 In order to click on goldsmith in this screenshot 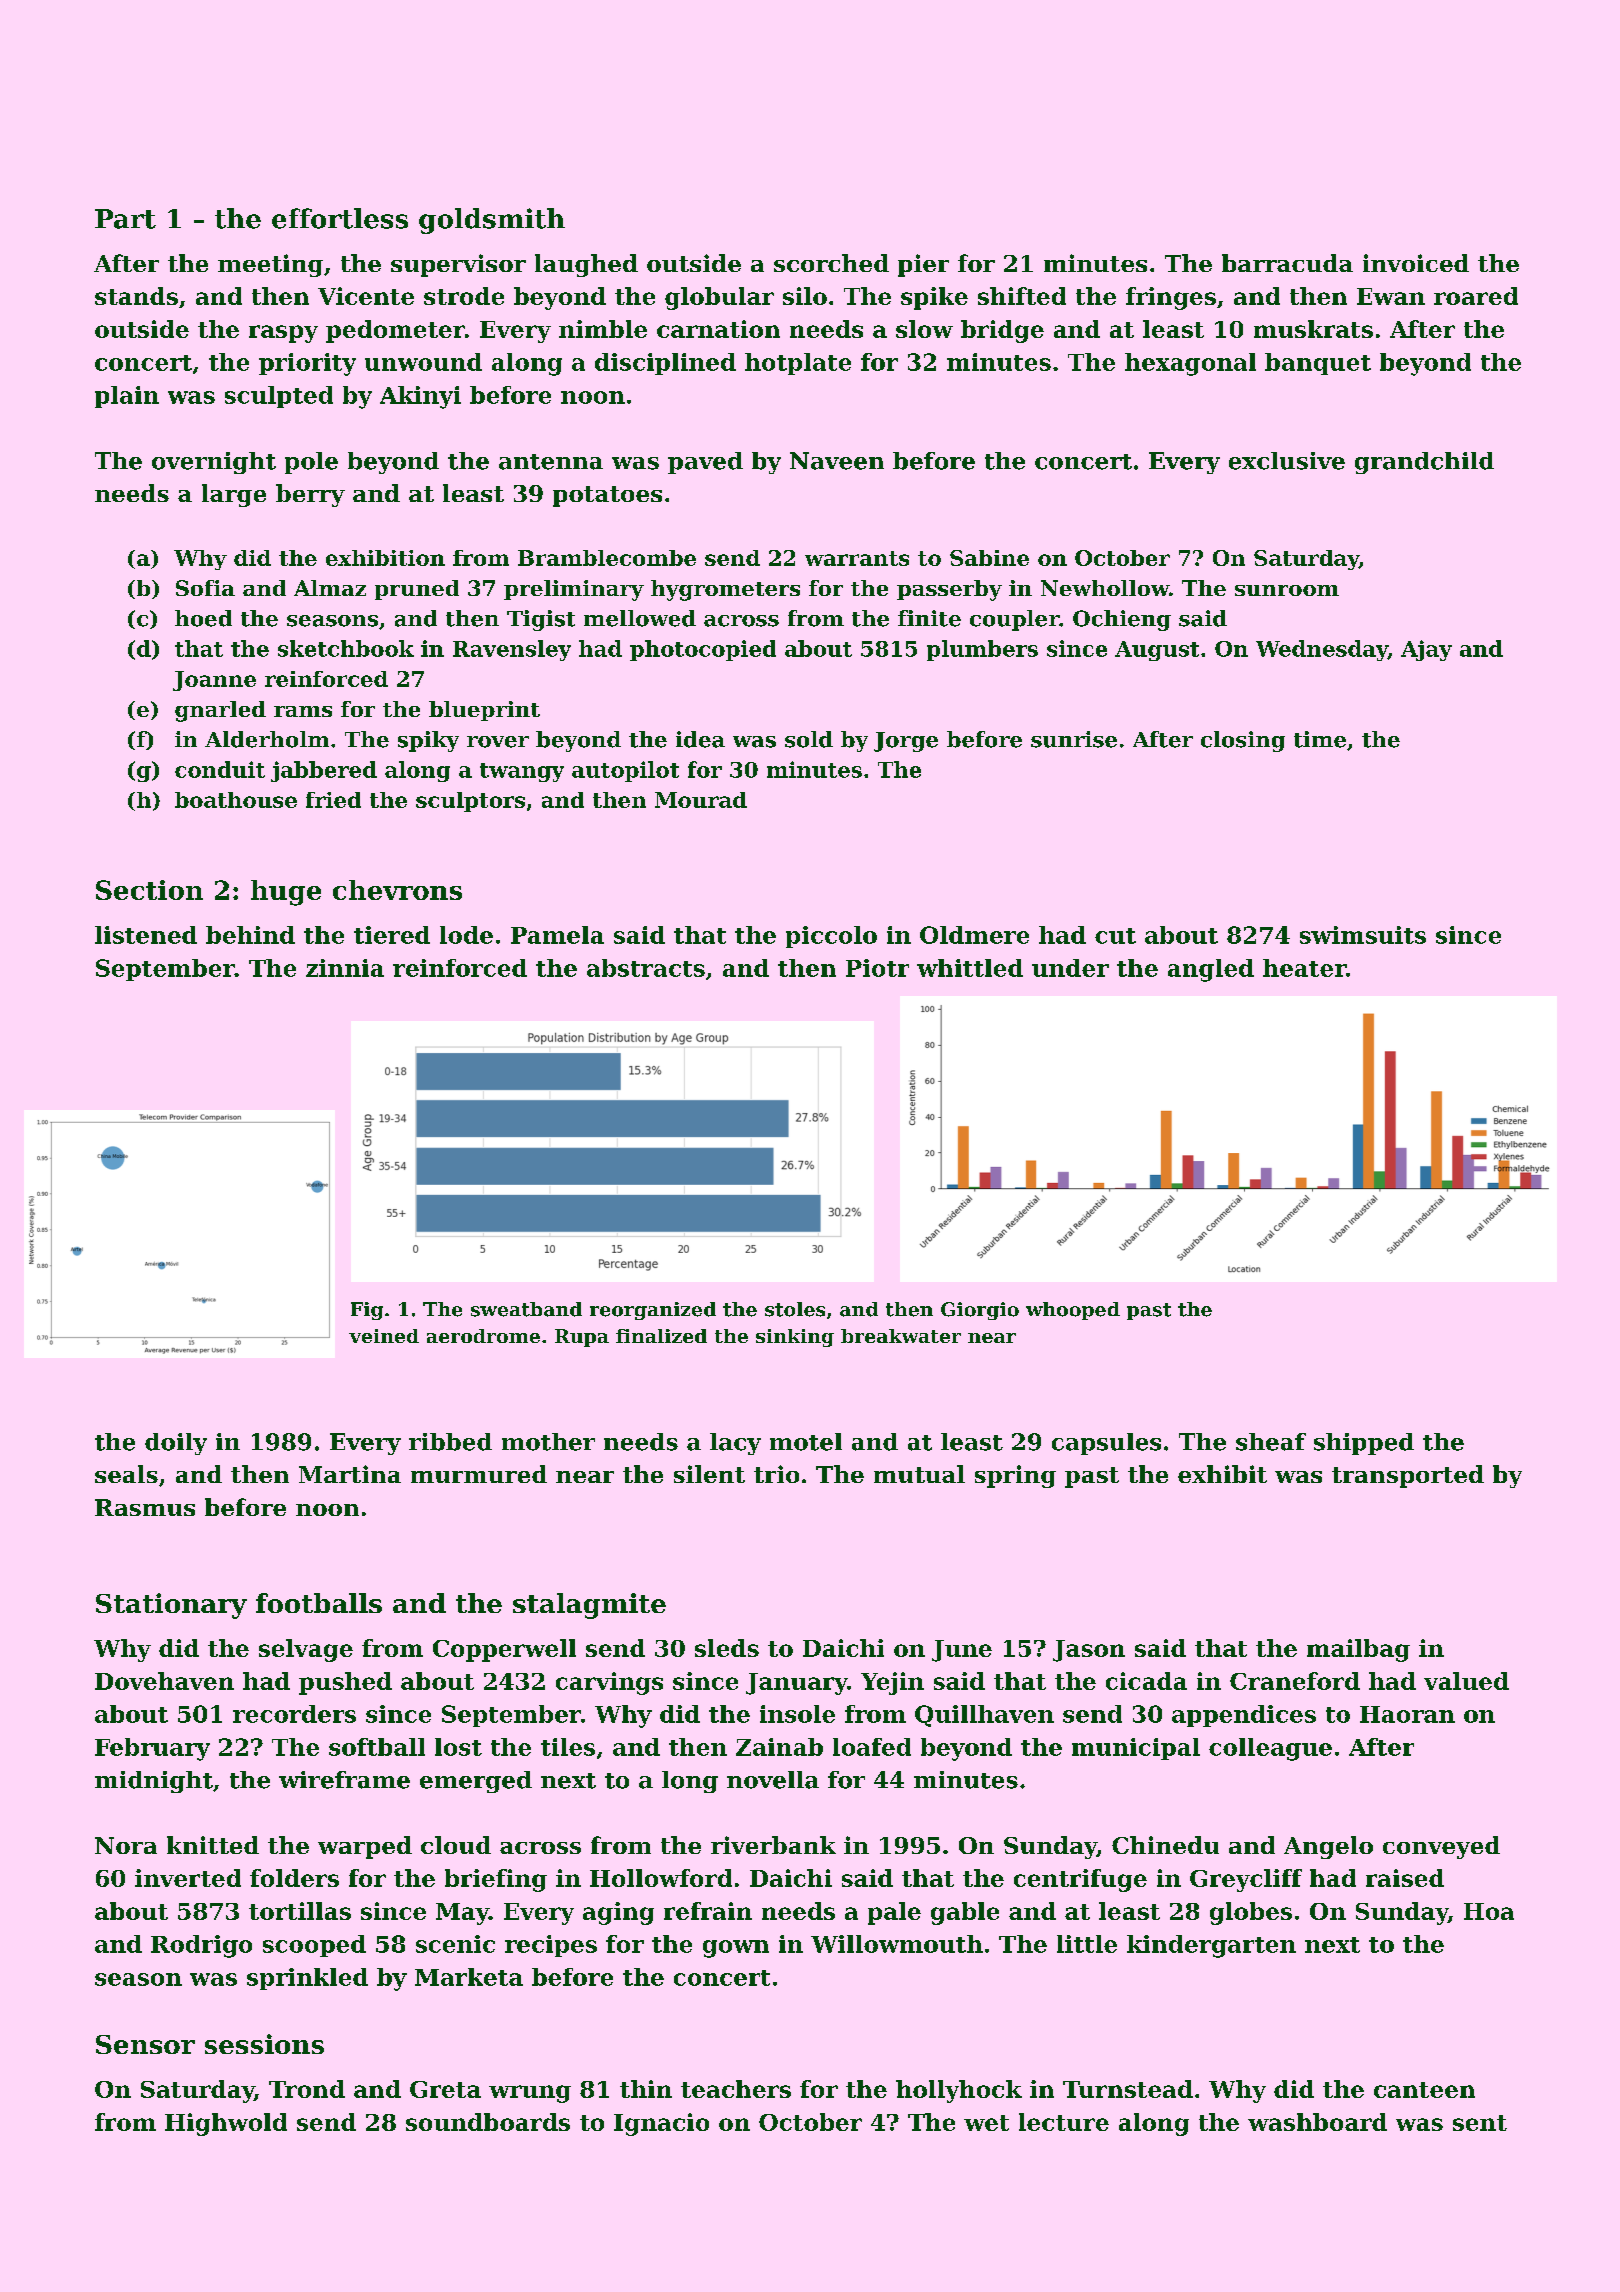, I will do `click(492, 221)`.
